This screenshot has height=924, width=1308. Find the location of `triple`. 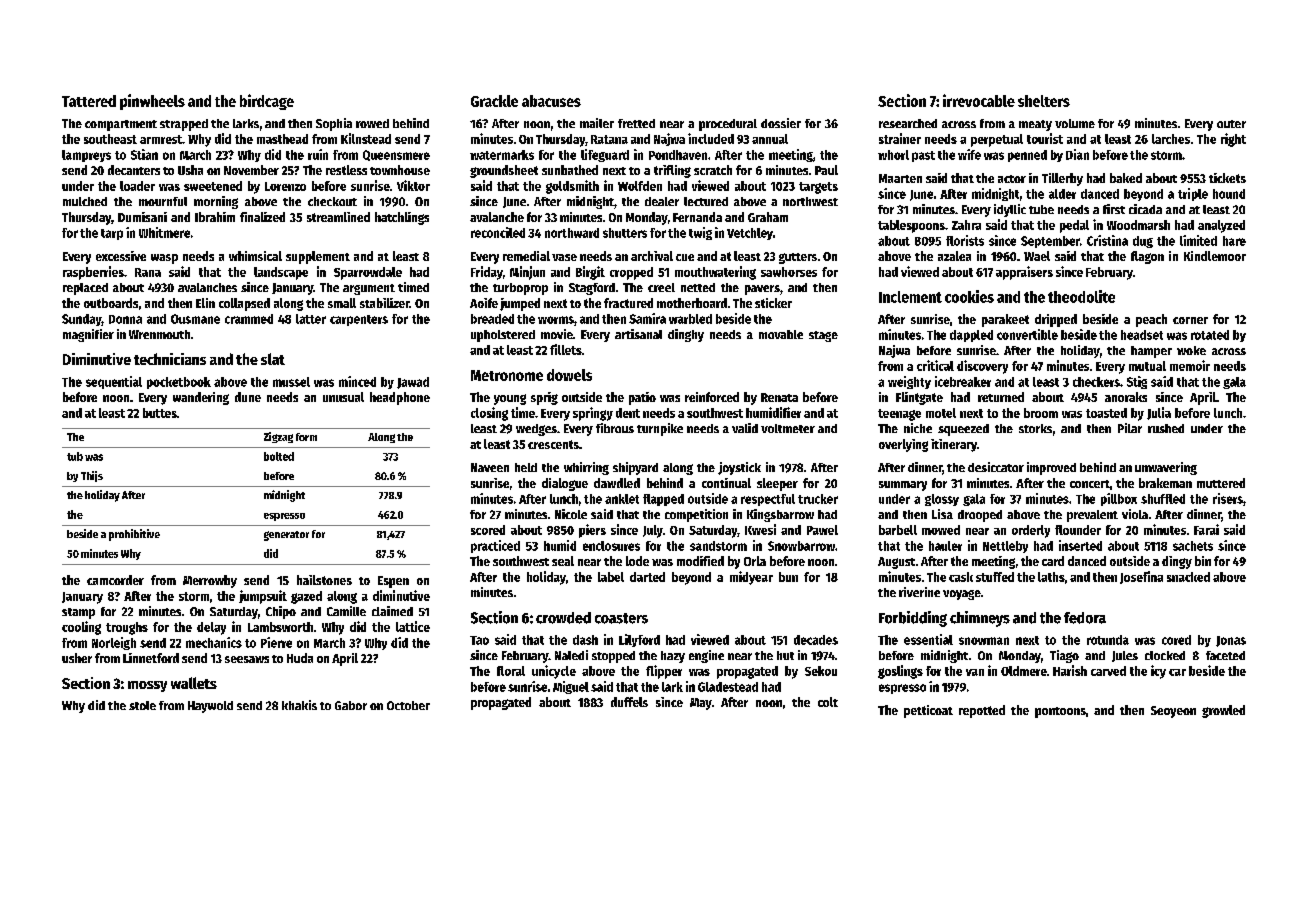

triple is located at coordinates (1193, 194).
